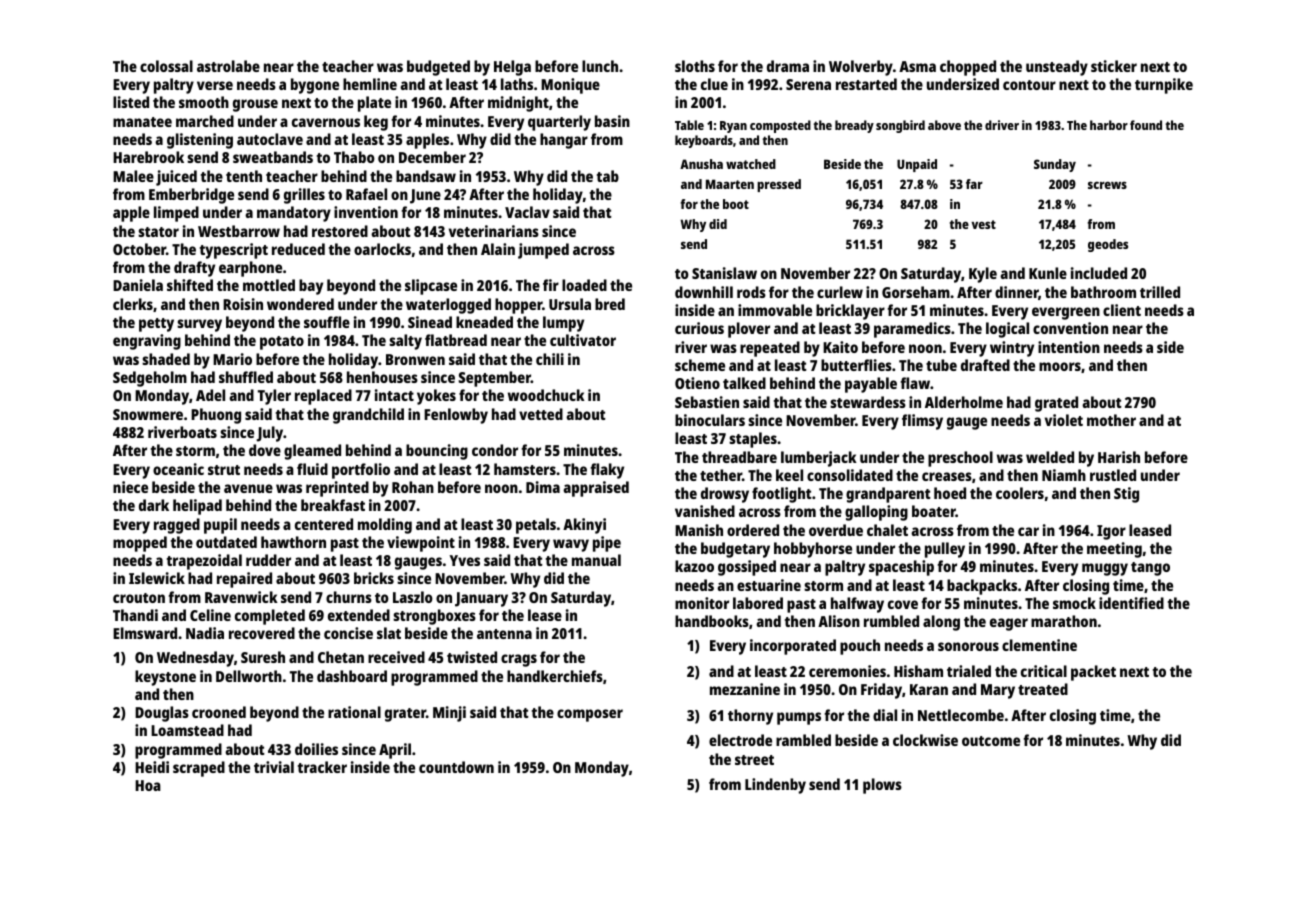 This screenshot has width=1308, height=924. I want to click on jumped, so click(543, 251).
